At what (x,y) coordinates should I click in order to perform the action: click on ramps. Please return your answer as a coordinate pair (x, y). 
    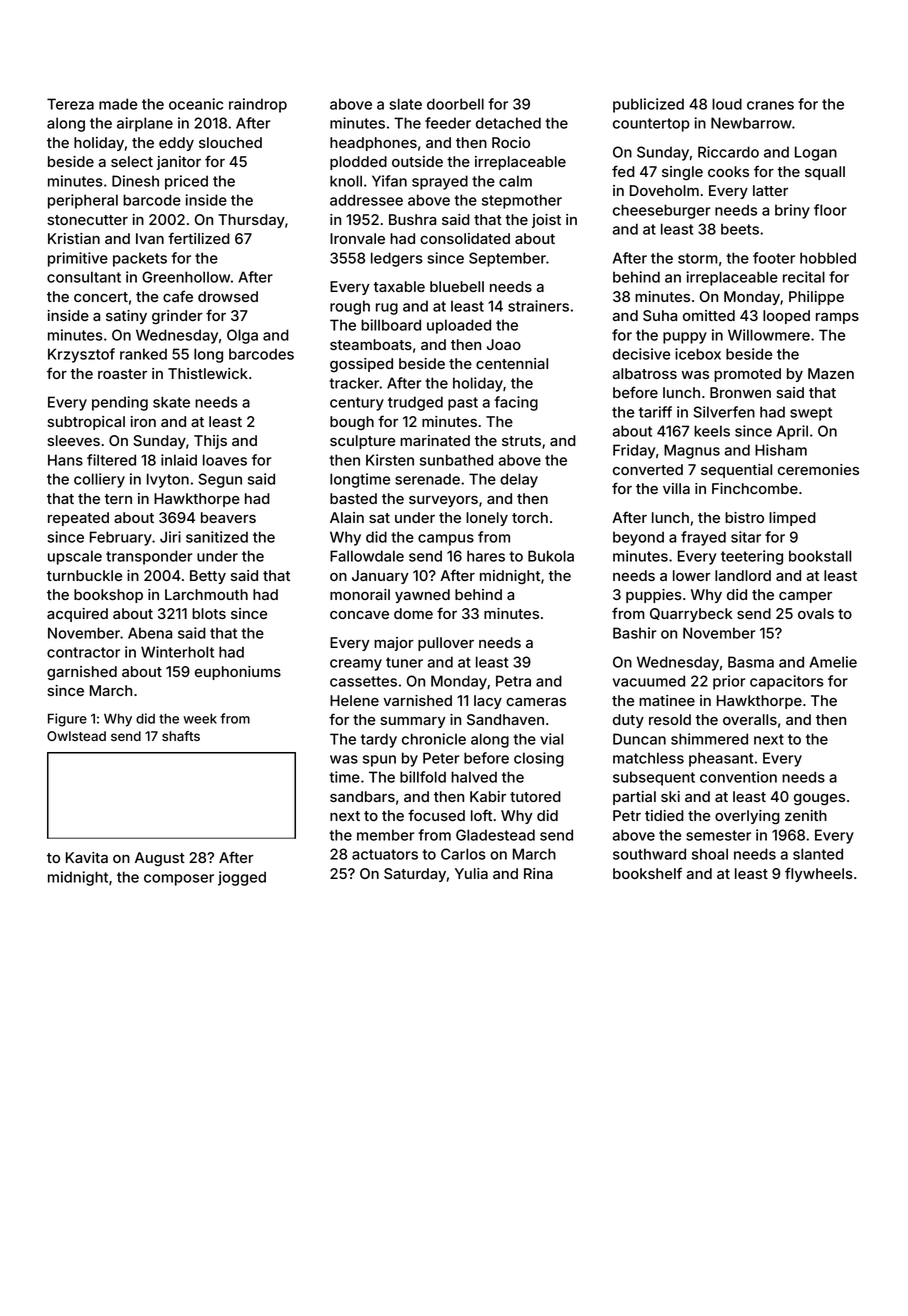
    Looking at the image, I should click on (837, 318).
